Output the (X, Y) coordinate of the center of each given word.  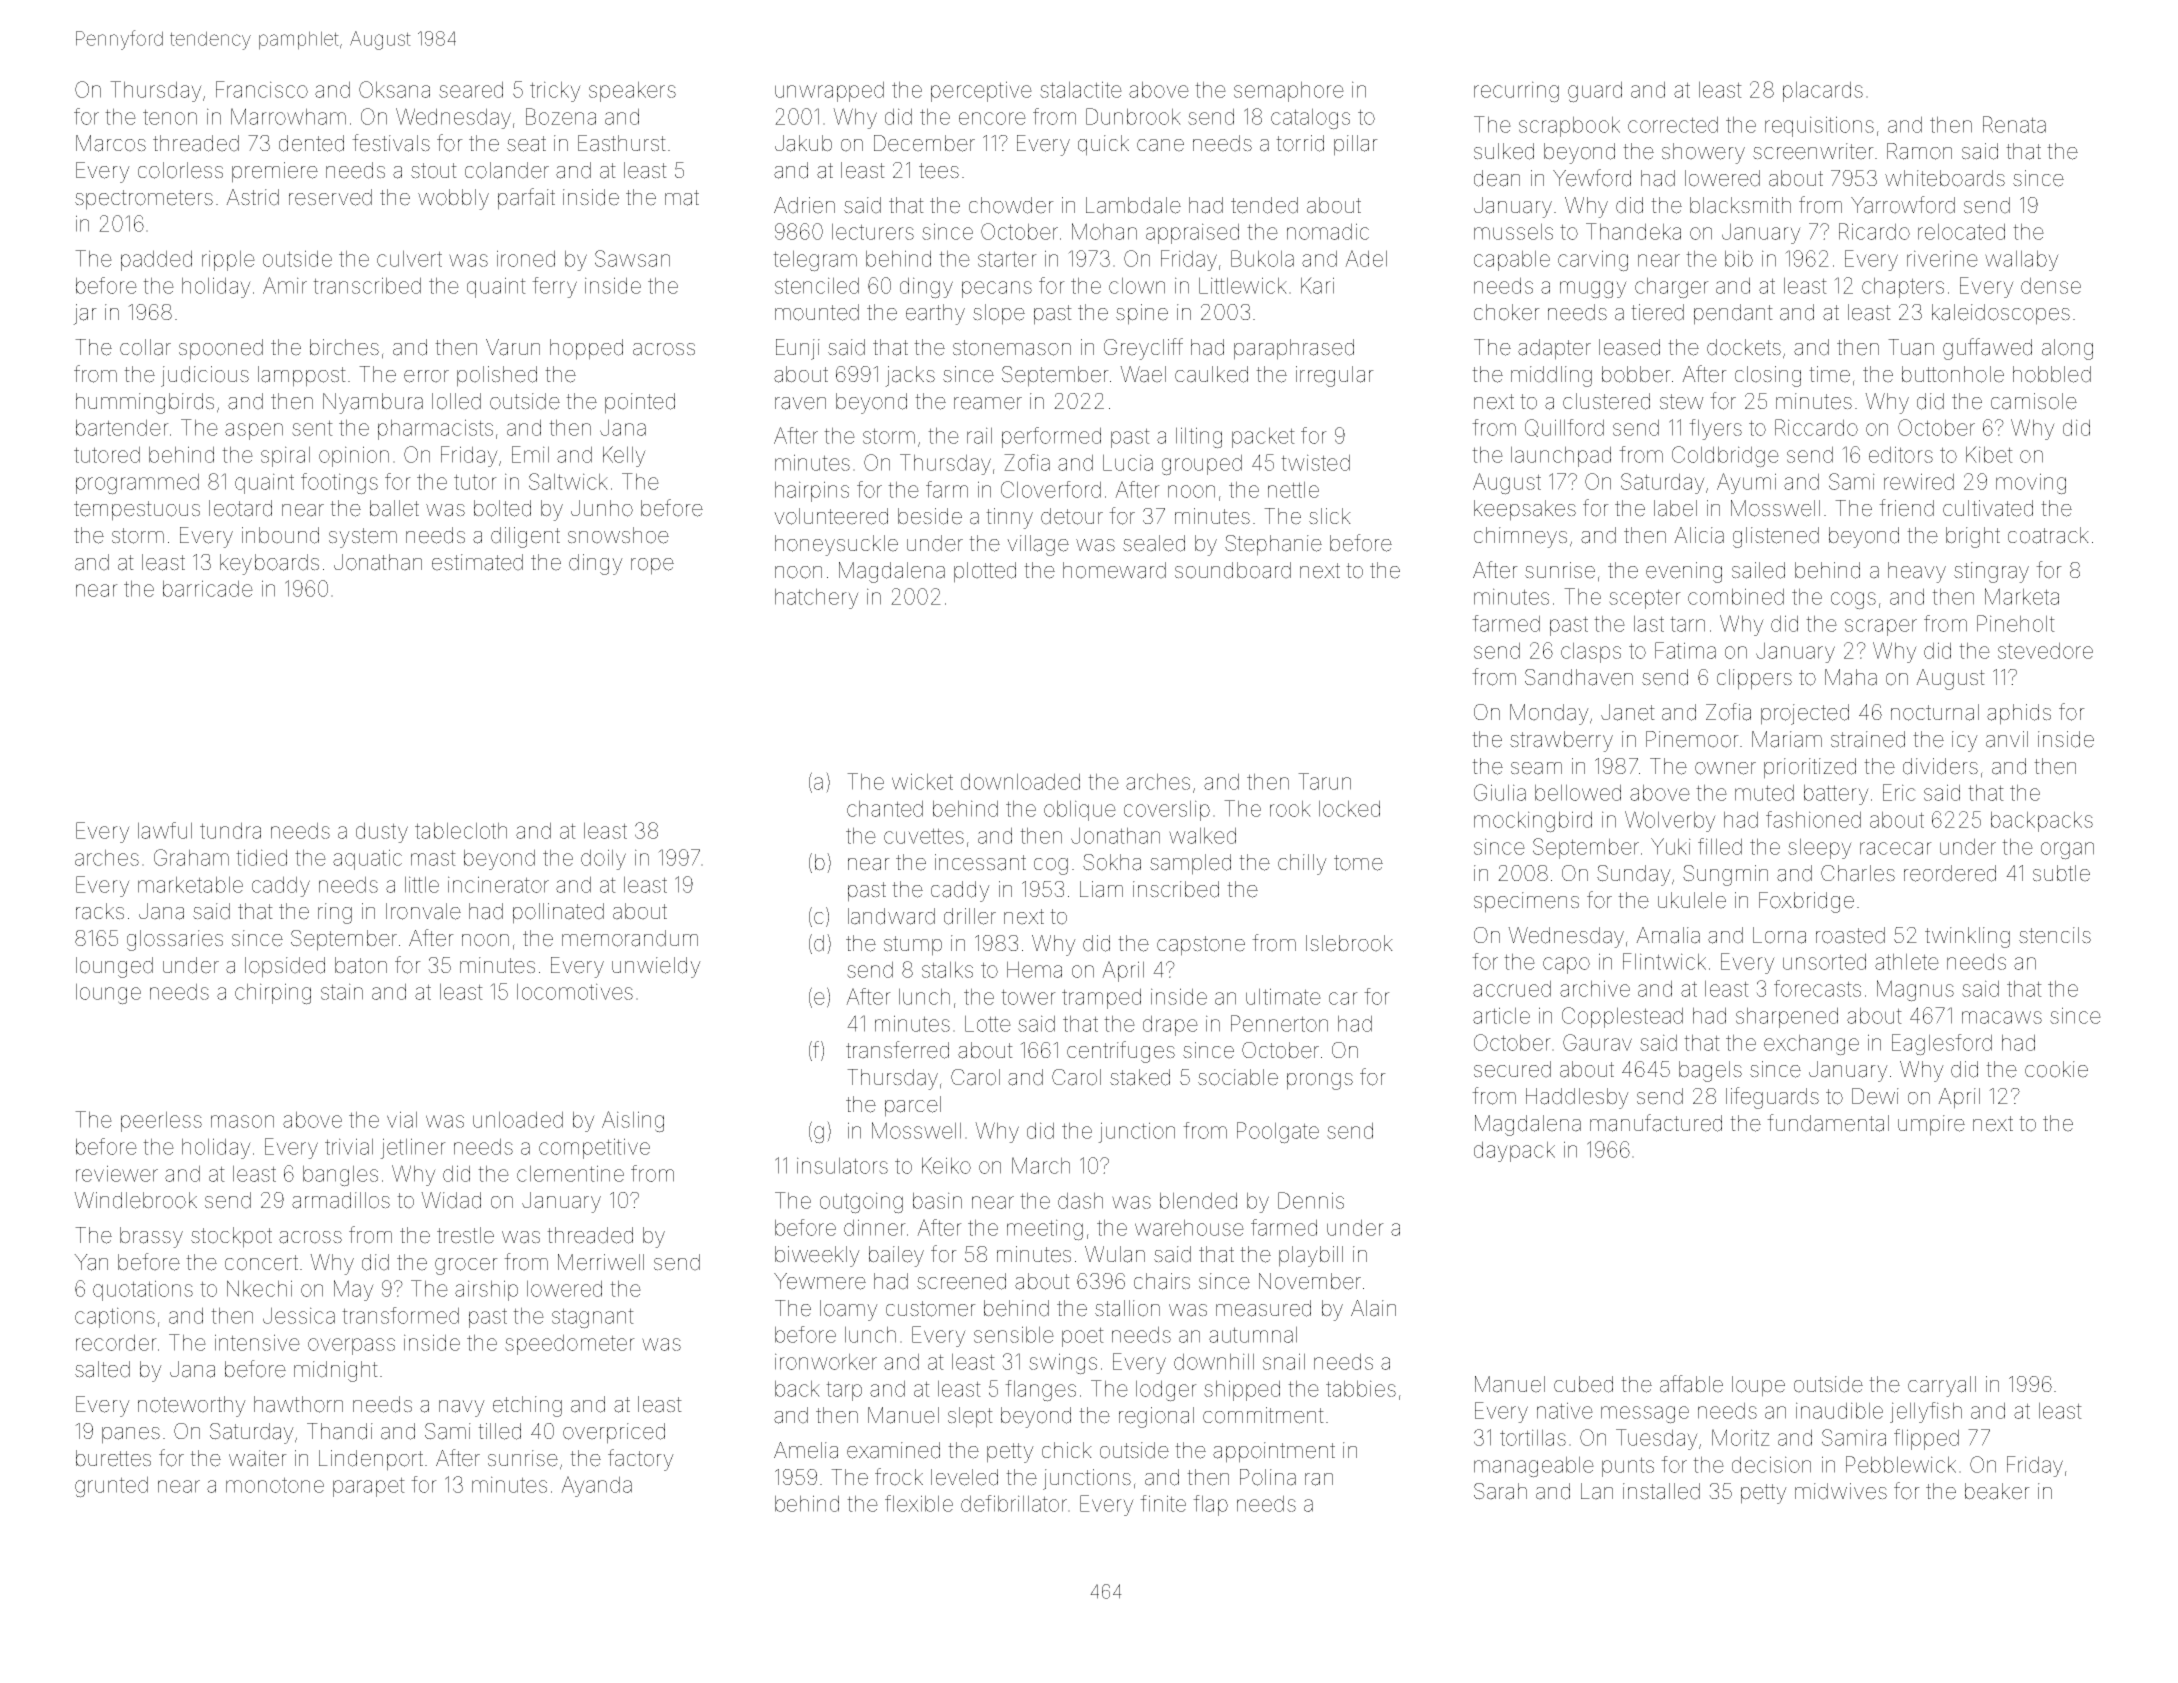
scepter (1645, 599)
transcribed (367, 285)
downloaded (1020, 781)
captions (115, 1317)
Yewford (1592, 178)
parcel (913, 1106)
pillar (1356, 145)
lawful (165, 830)
